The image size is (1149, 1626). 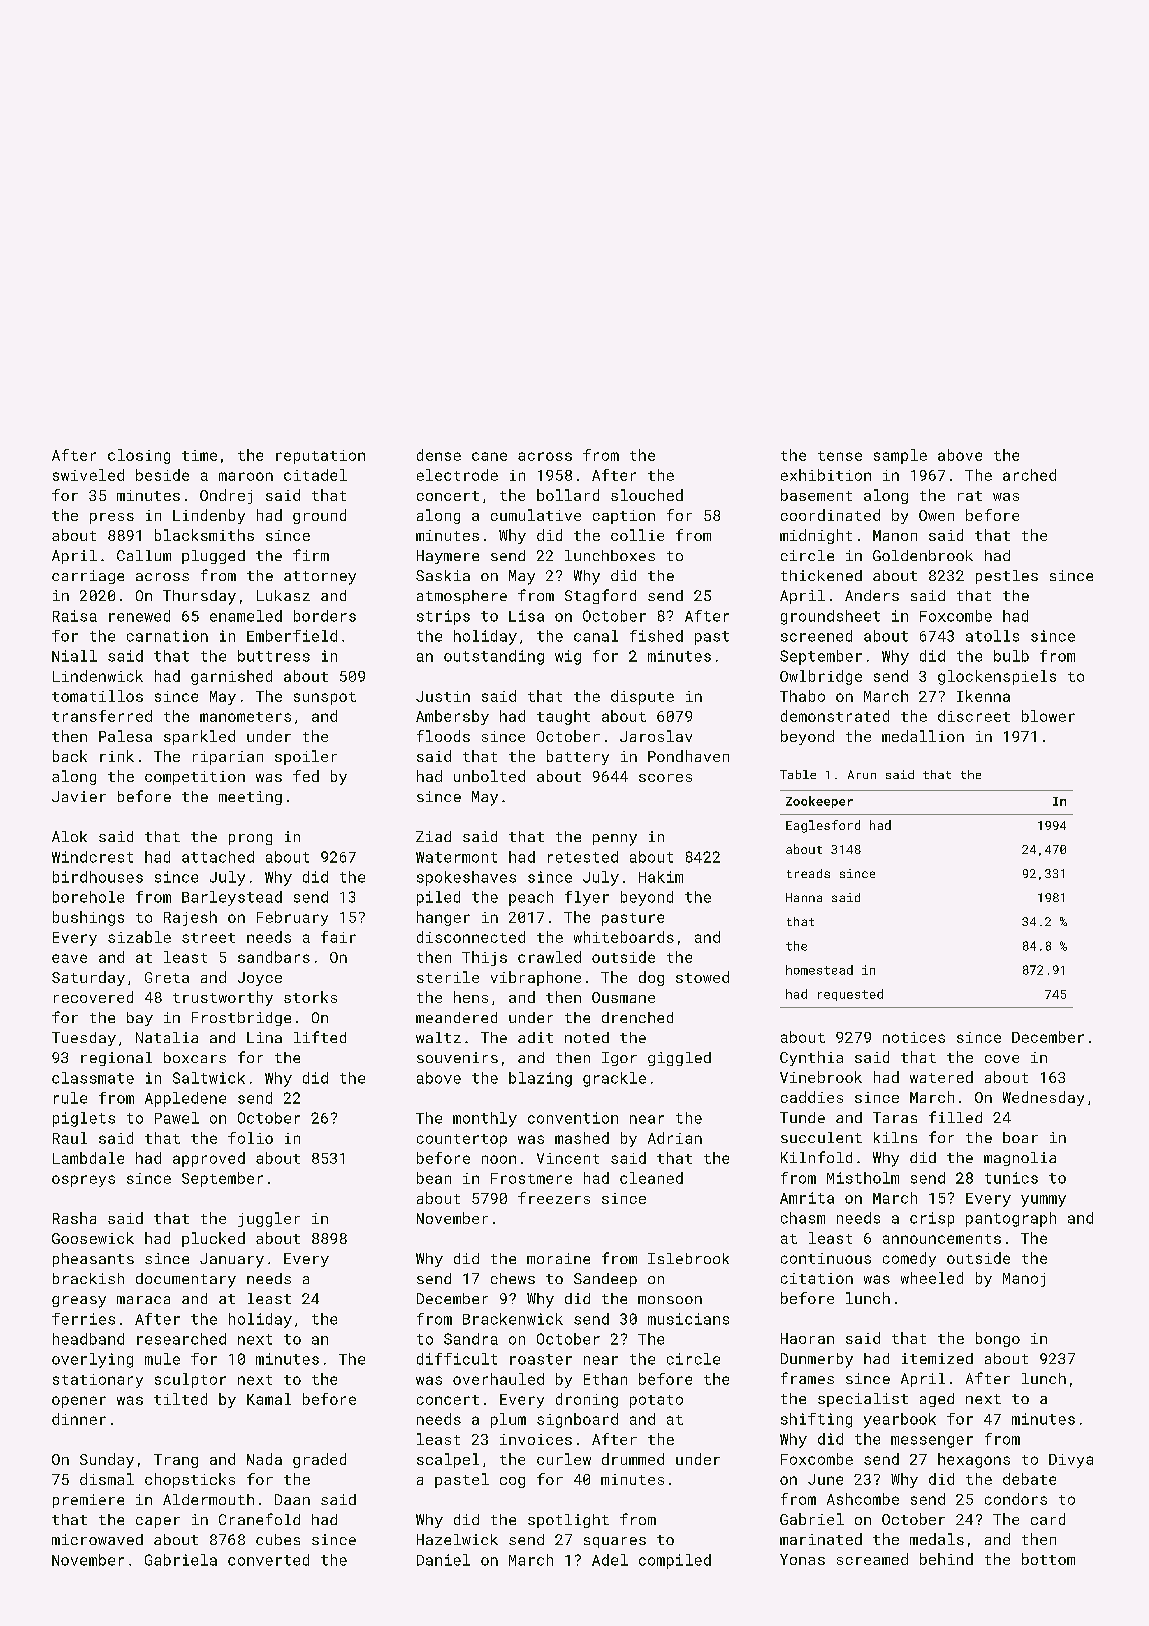 What do you see at coordinates (97, 696) in the document?
I see `tomatillos` at bounding box center [97, 696].
